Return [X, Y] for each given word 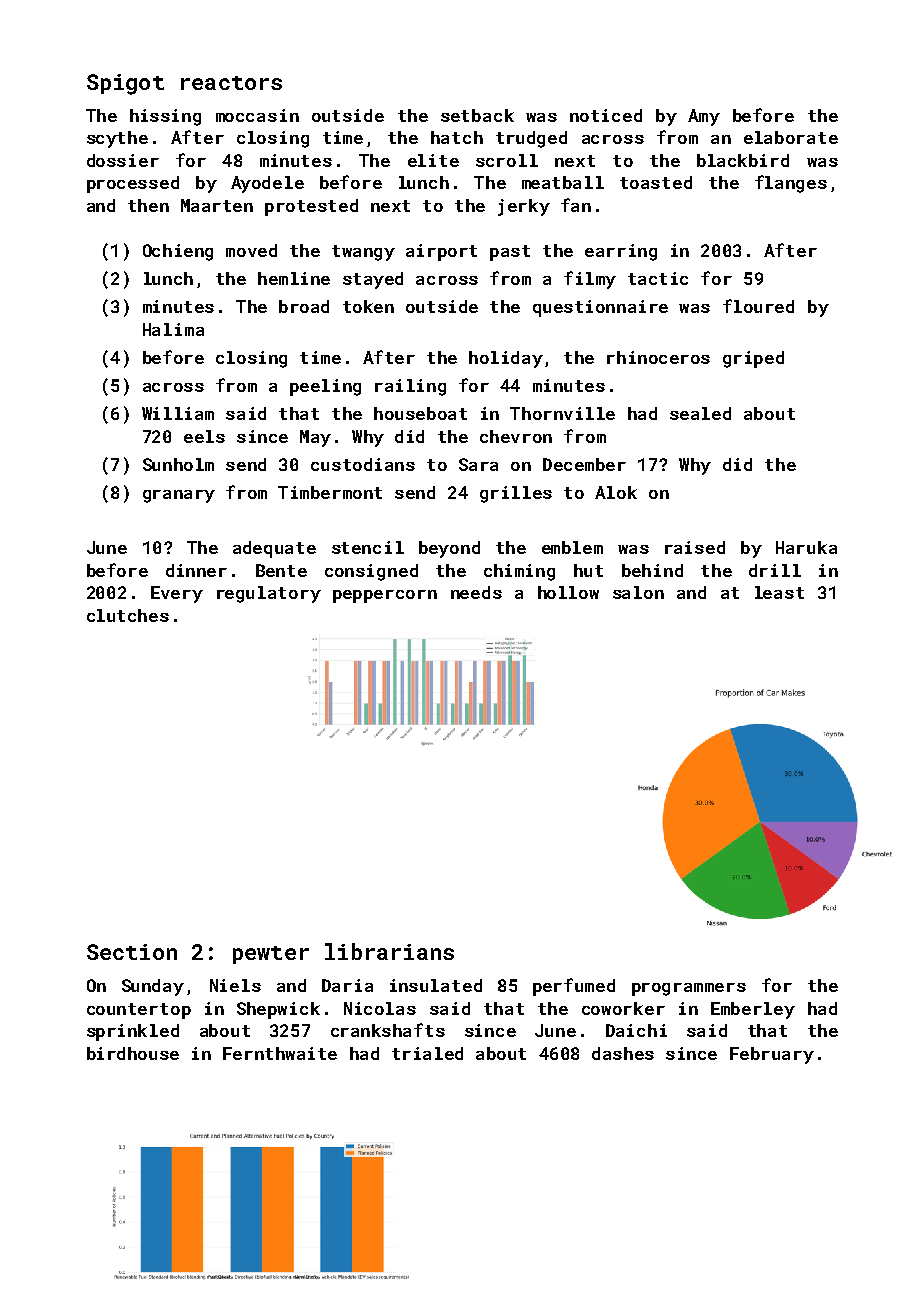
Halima [173, 329]
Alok [616, 492]
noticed [606, 115]
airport [441, 252]
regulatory [269, 594]
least [779, 592]
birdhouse [133, 1053]
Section [132, 952]
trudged [531, 139]
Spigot [125, 84]
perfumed [574, 987]
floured [758, 306]
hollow [568, 592]
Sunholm [178, 464]
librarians [389, 951]
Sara [478, 464]
